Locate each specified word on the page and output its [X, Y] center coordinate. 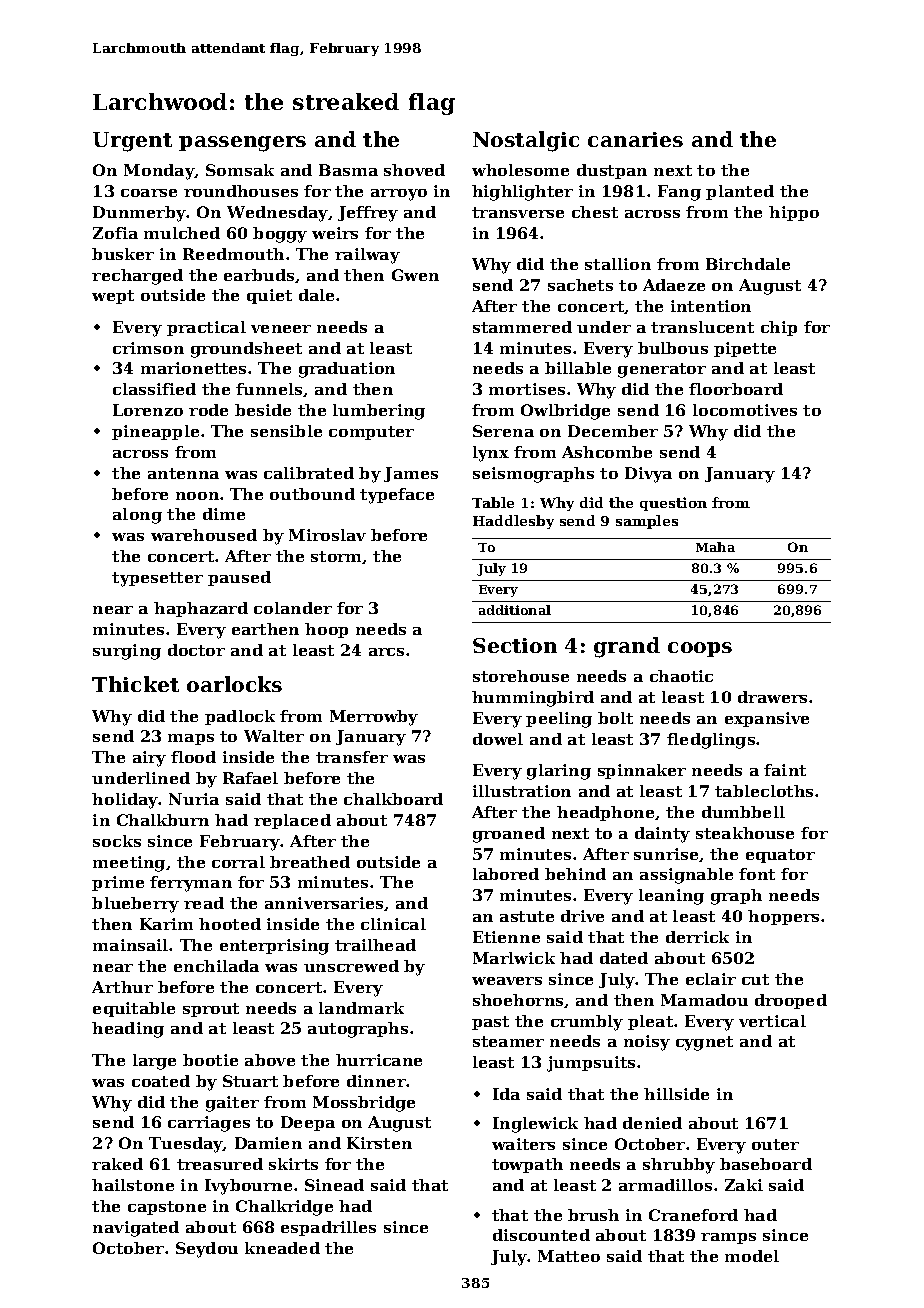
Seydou [207, 1250]
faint [785, 770]
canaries [635, 139]
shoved [414, 170]
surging [127, 652]
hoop [326, 630]
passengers [242, 144]
